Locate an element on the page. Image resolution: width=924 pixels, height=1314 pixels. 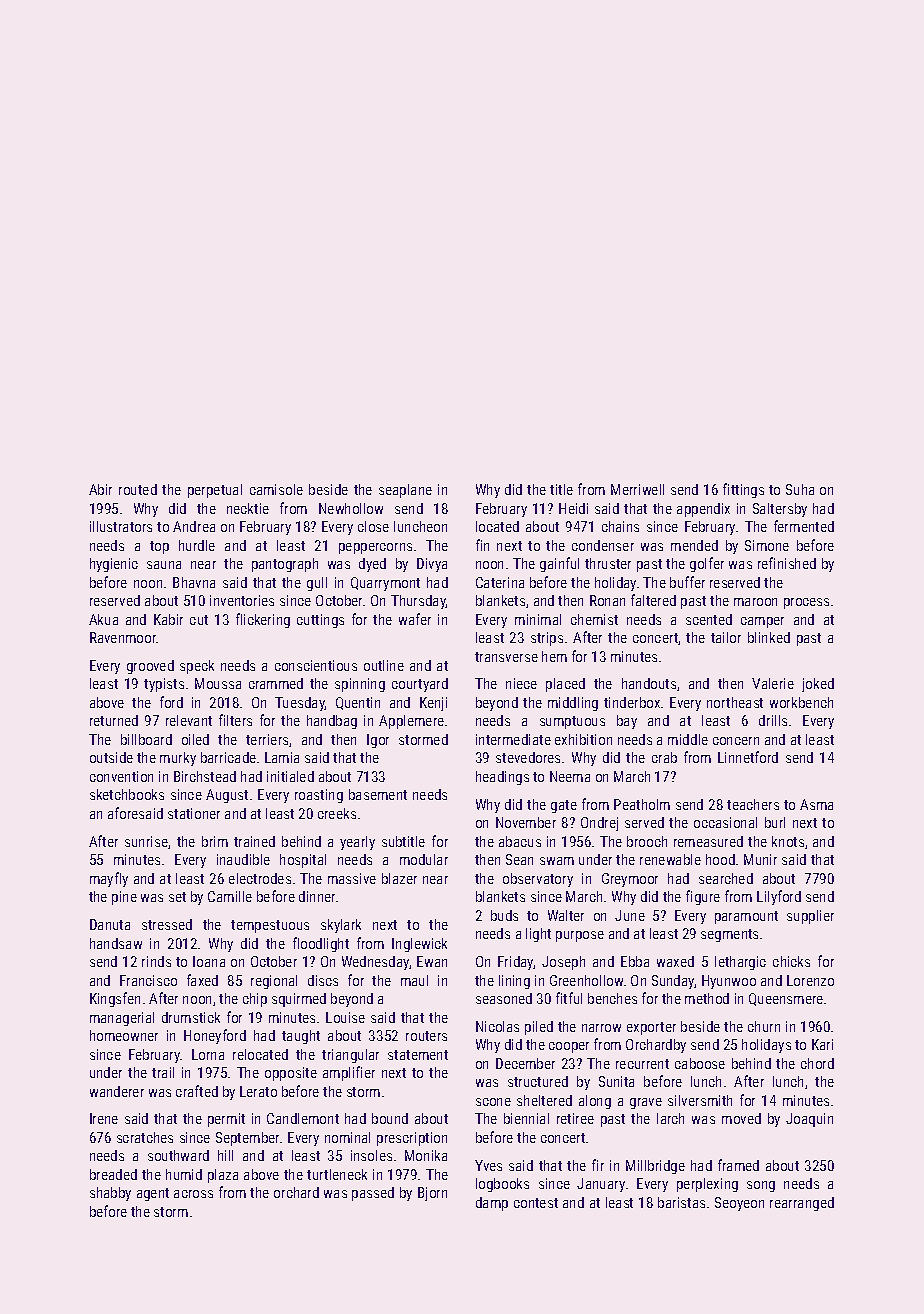
massive is located at coordinates (352, 878).
